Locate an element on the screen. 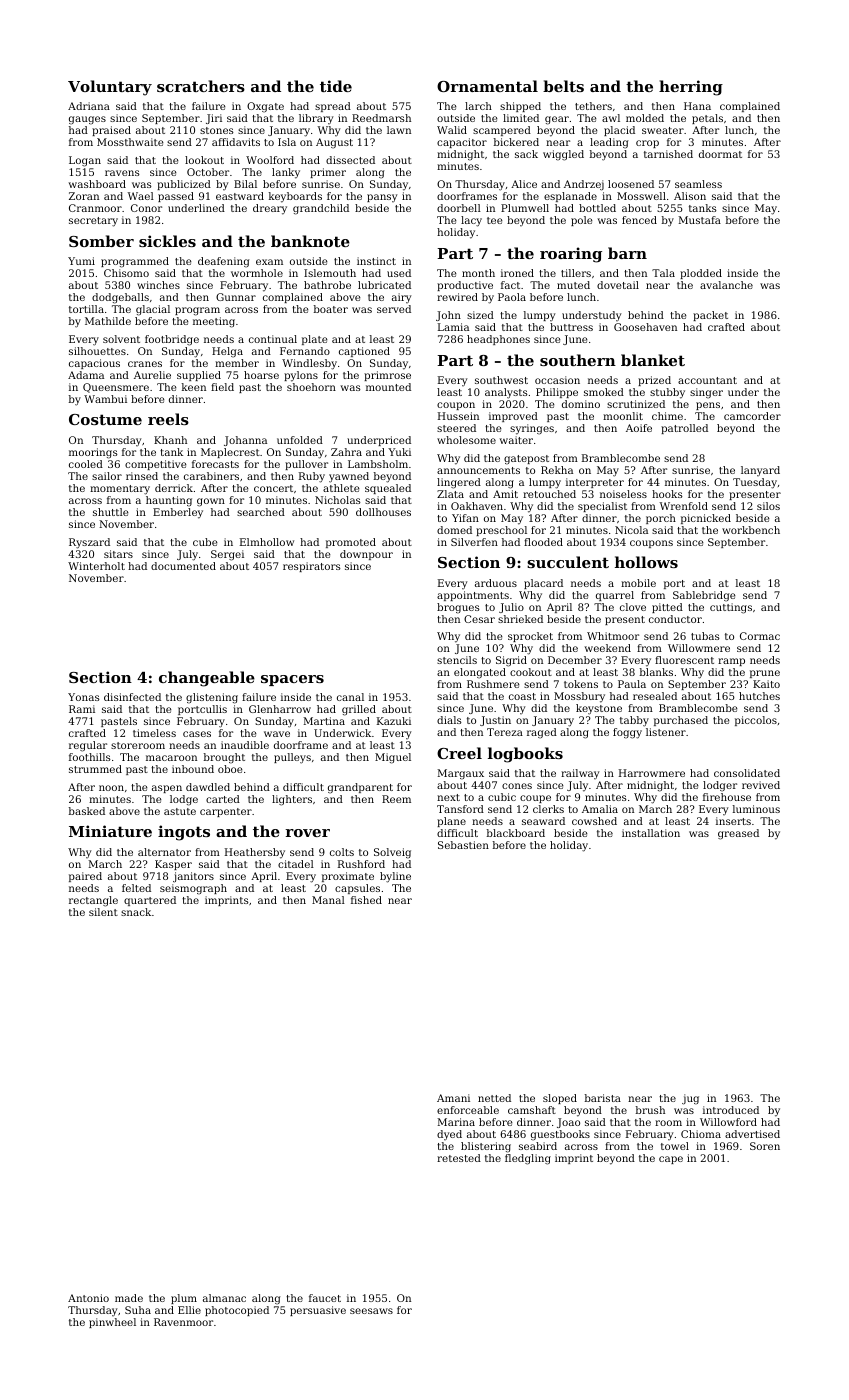 The width and height of the screenshot is (849, 1400). cape is located at coordinates (671, 1160).
